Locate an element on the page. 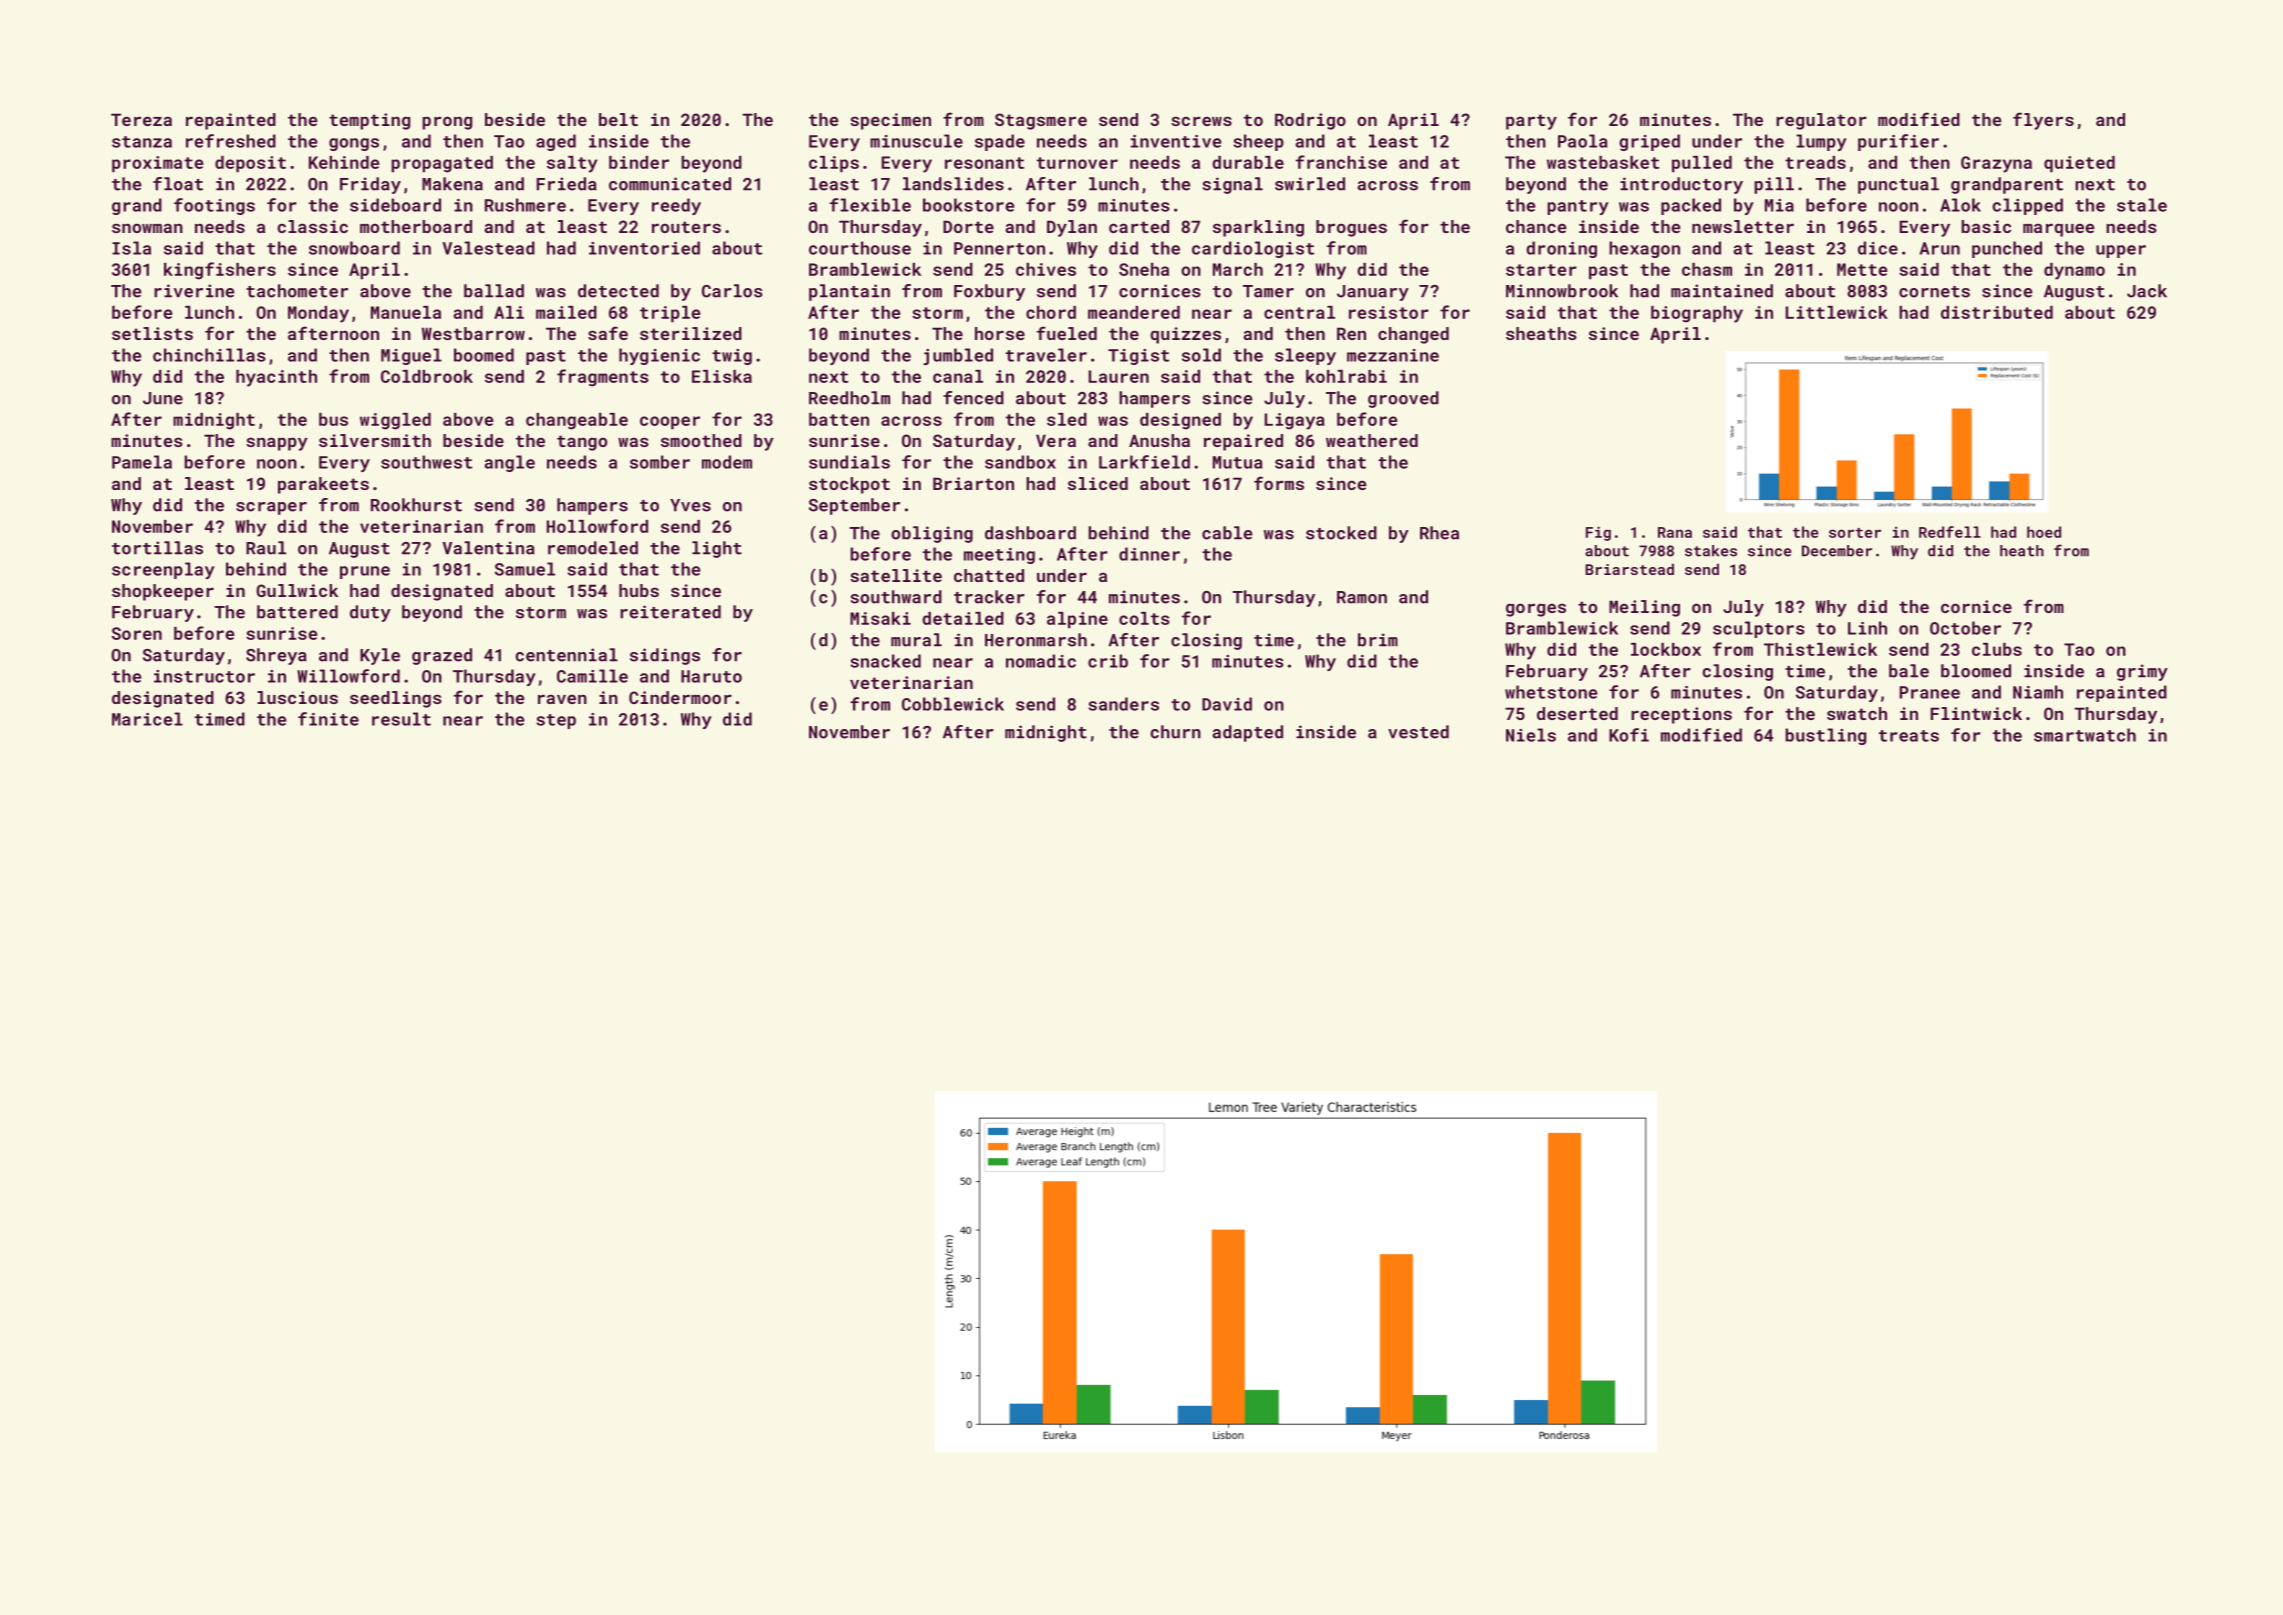  mural is located at coordinates (916, 640).
